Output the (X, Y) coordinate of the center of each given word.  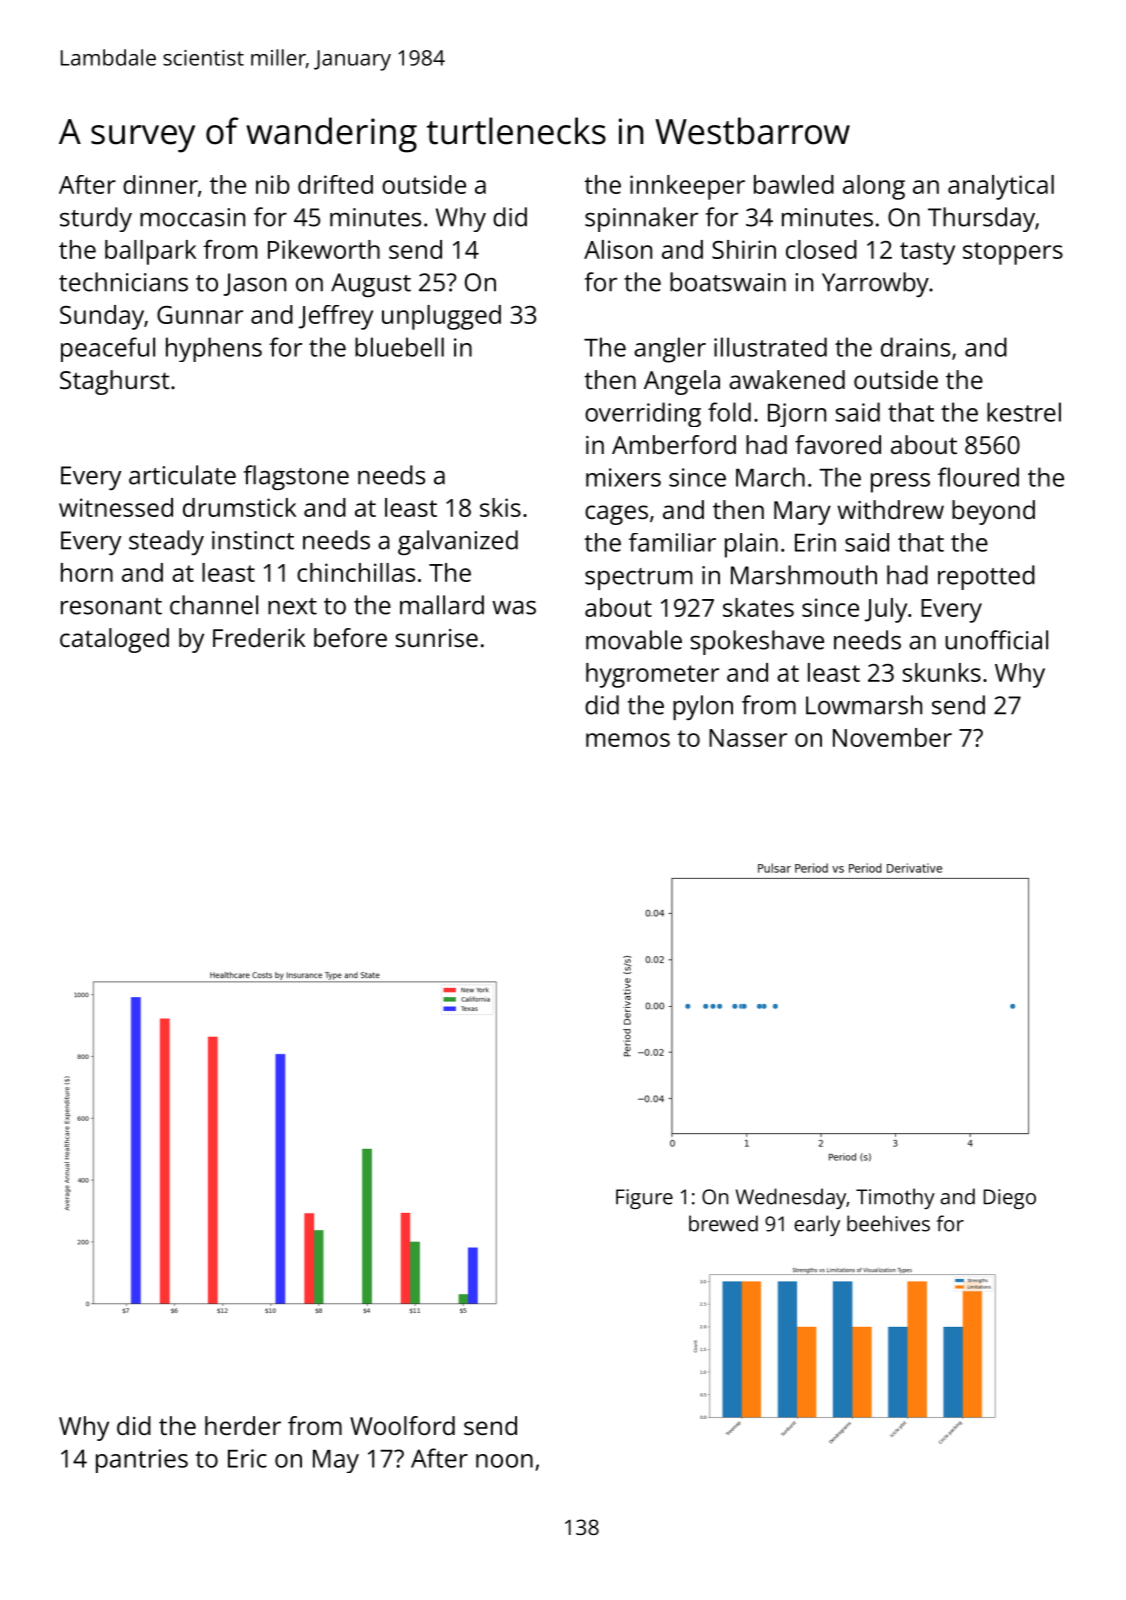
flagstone (296, 477)
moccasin (192, 217)
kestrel (1024, 412)
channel (214, 605)
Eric (247, 1458)
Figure (644, 1199)
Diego (1010, 1199)
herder (243, 1425)
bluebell (399, 347)
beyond (993, 512)
